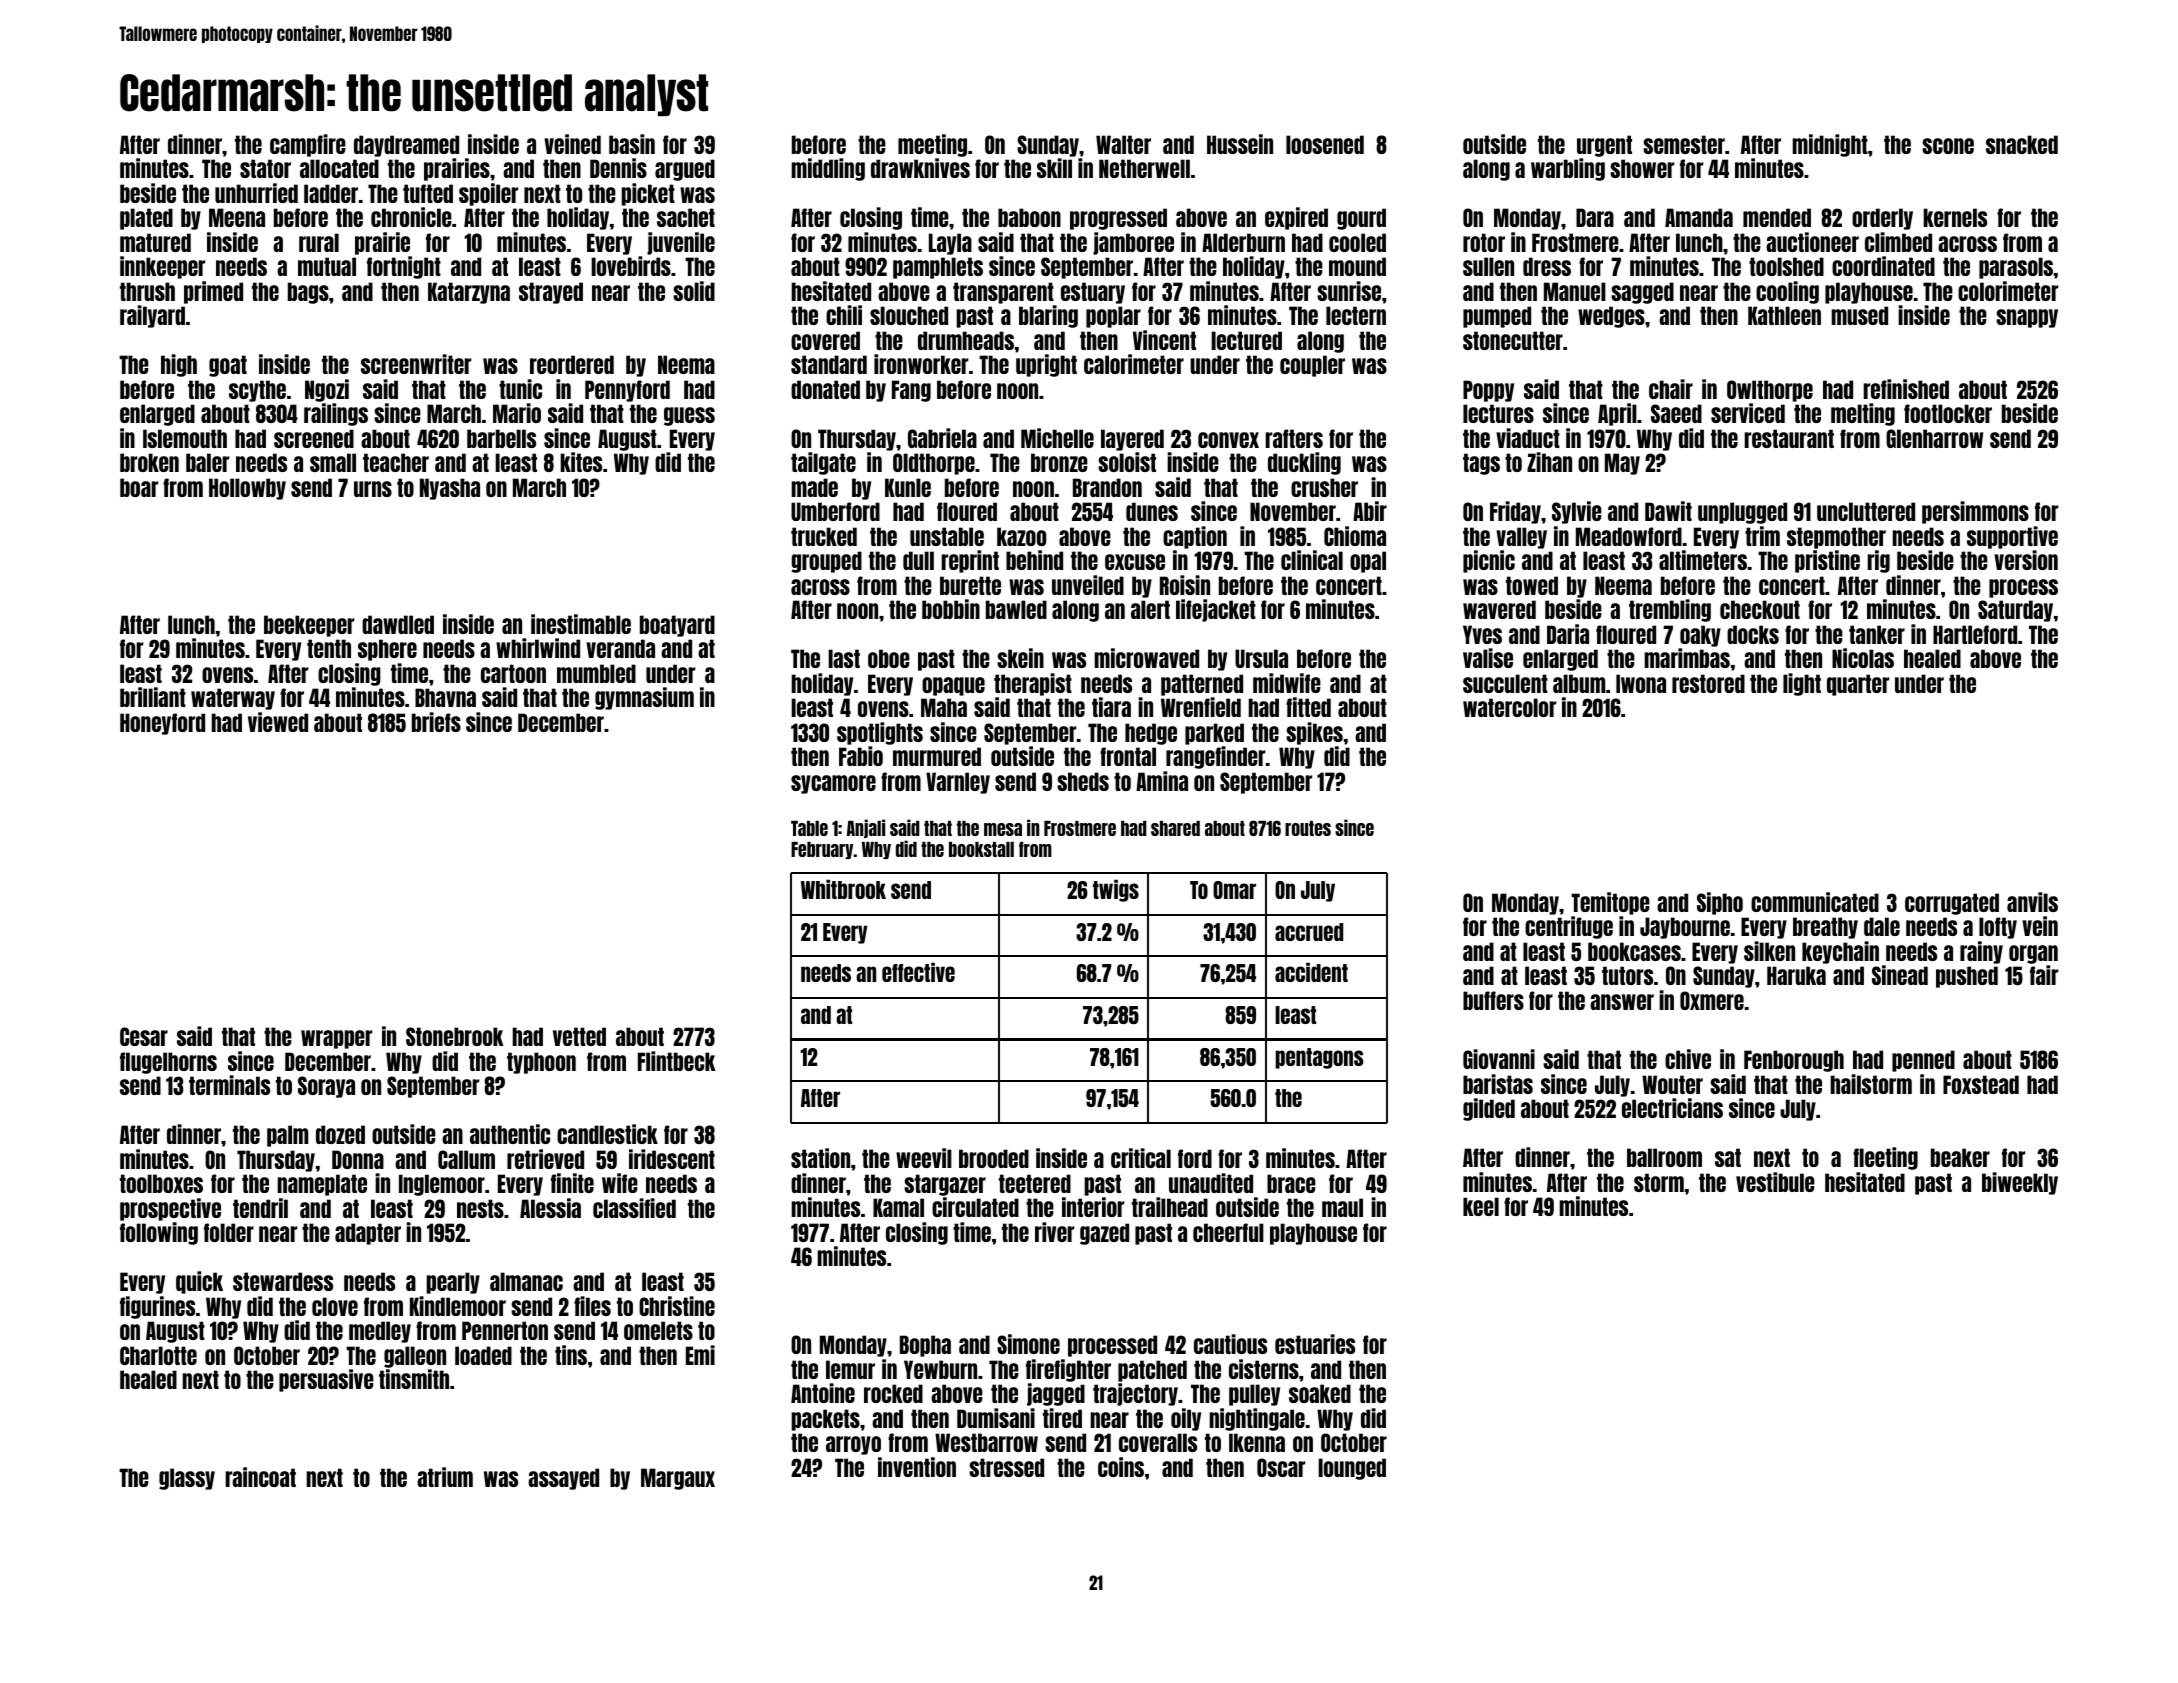 Image resolution: width=2178 pixels, height=1683 pixels. I want to click on effective, so click(918, 972).
